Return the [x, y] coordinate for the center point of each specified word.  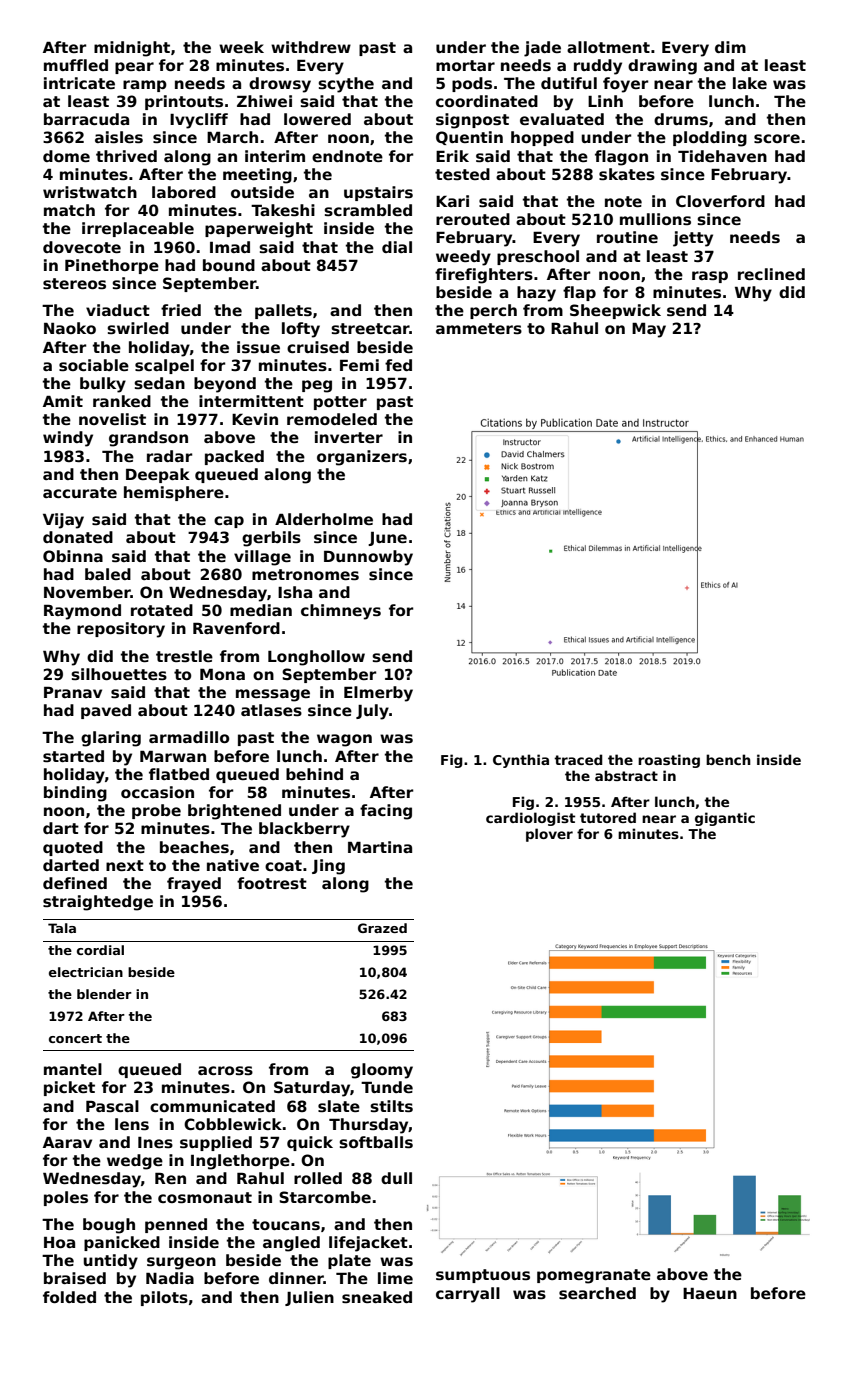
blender [104, 994]
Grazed [382, 928]
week [241, 47]
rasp [710, 277]
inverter [349, 437]
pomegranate [594, 1276]
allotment [608, 47]
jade [542, 49]
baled [108, 574]
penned [176, 1225]
